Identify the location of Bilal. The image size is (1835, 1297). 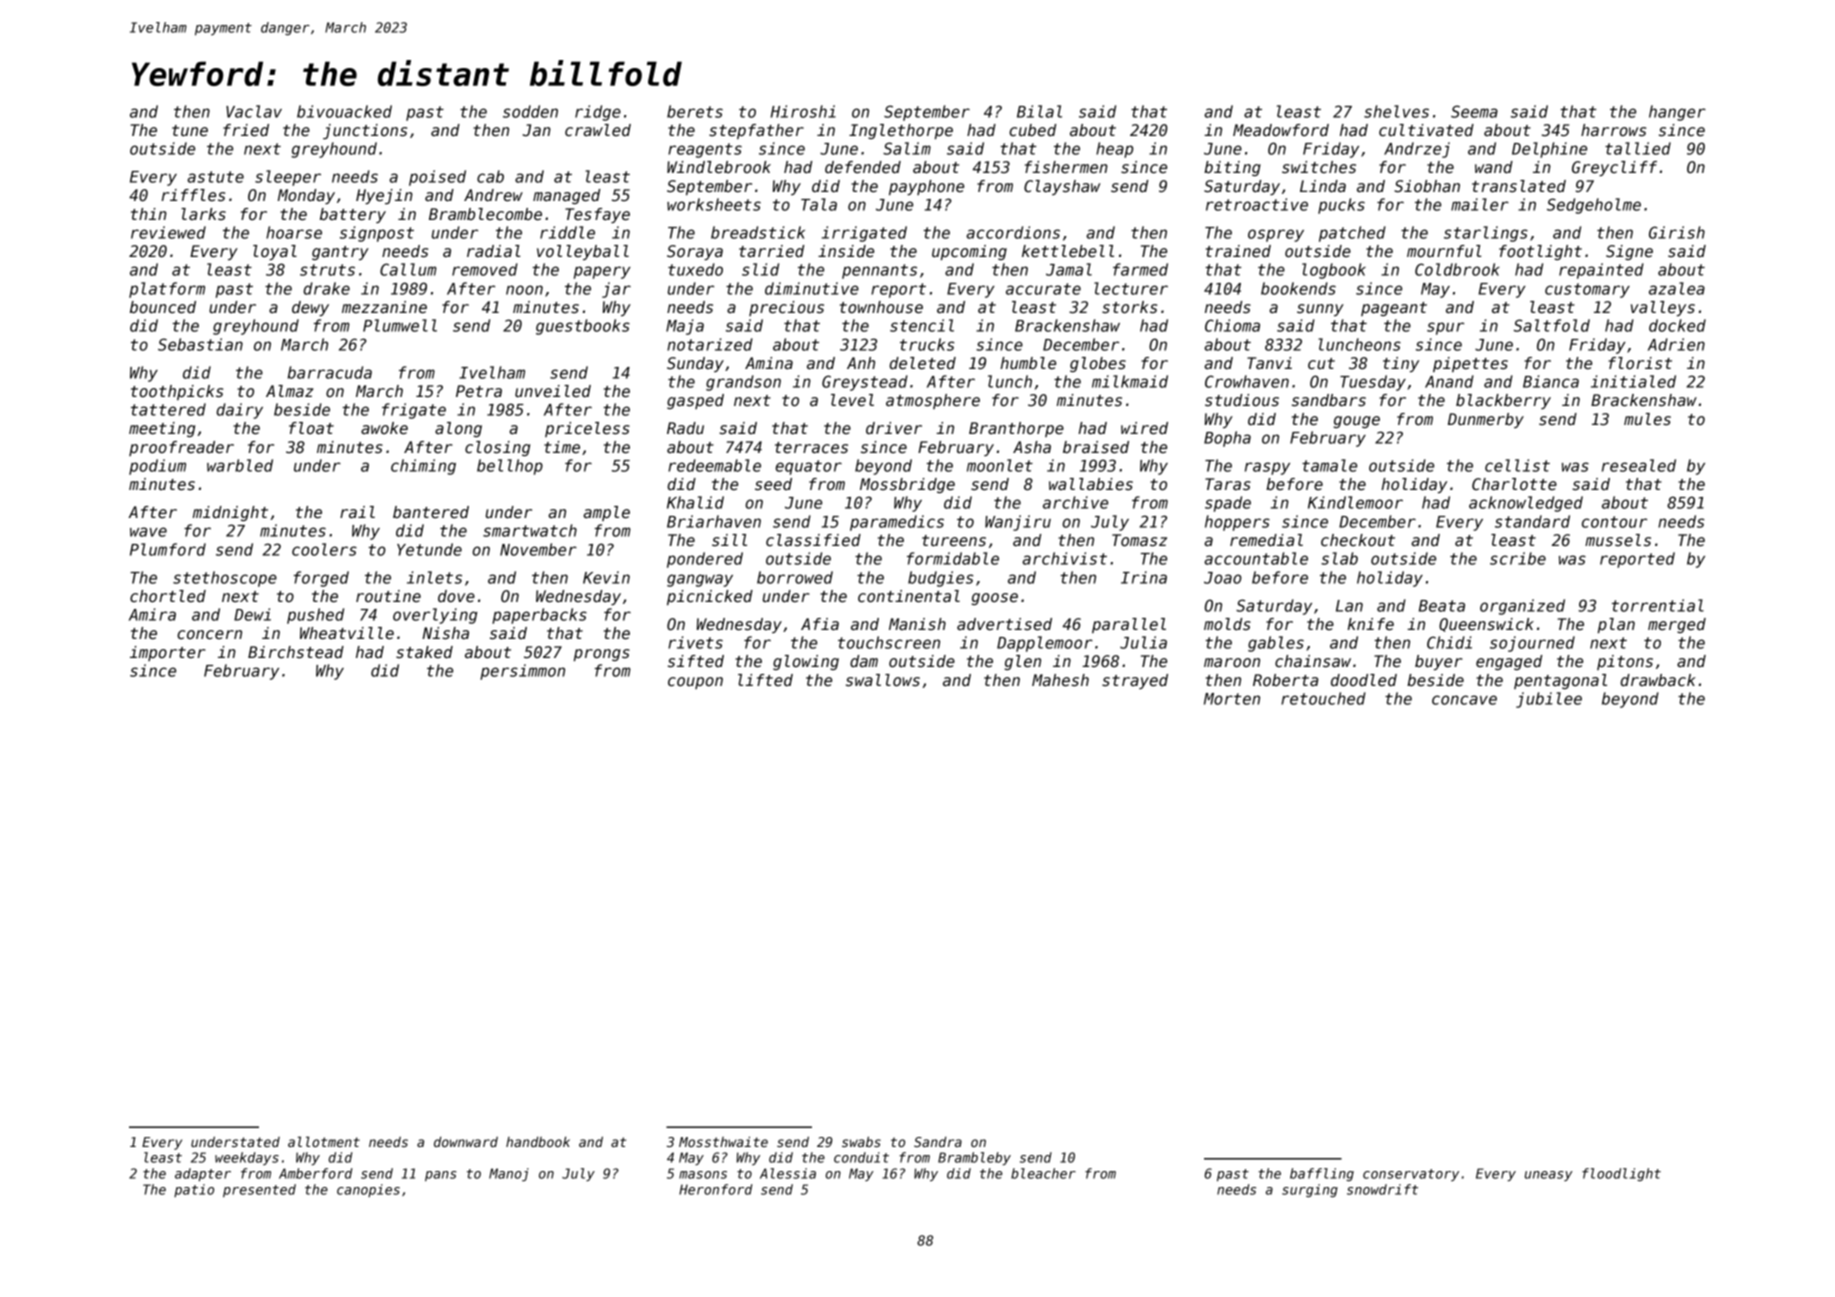
(1039, 111).
